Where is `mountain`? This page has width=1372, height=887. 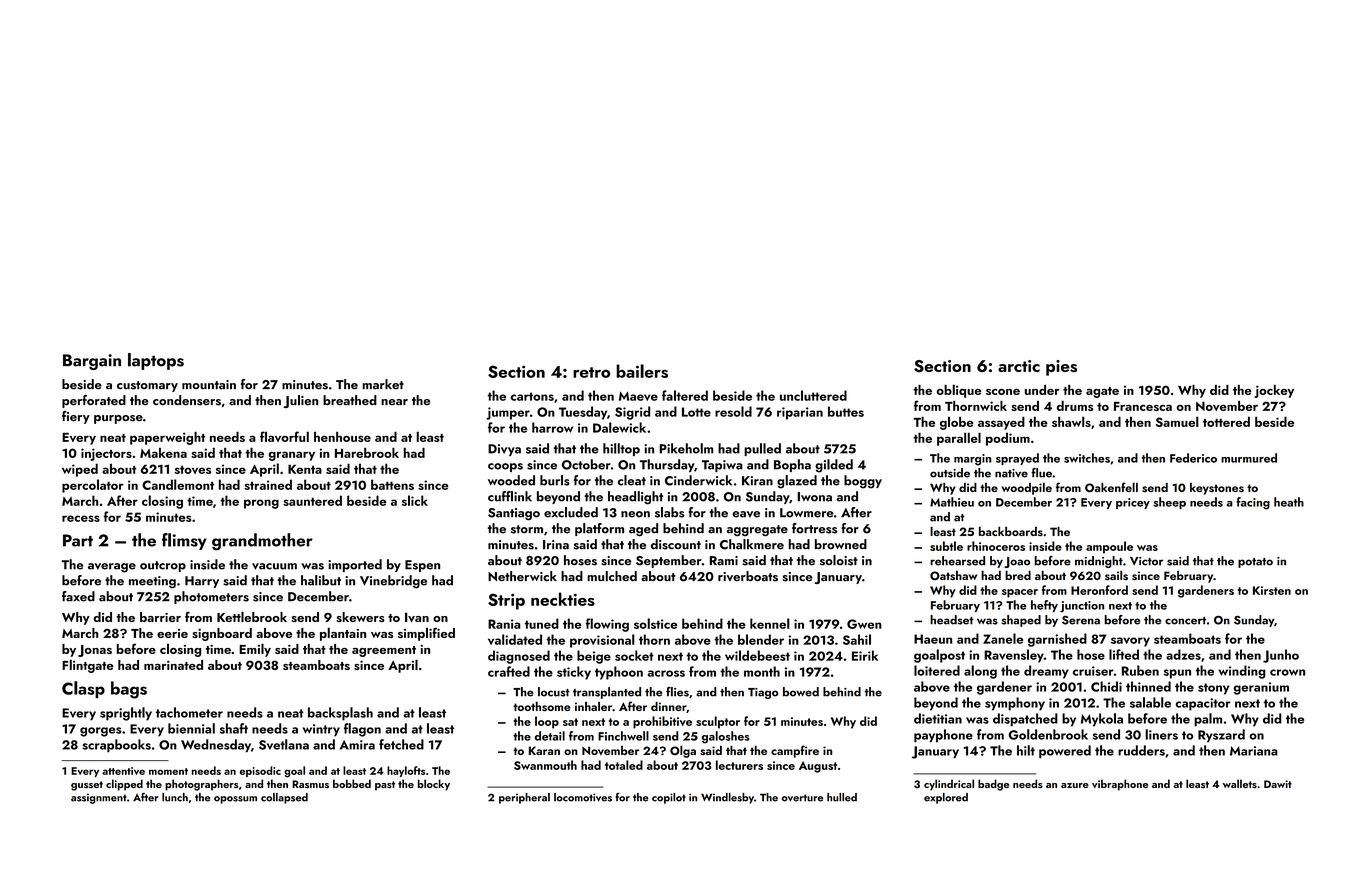
mountain is located at coordinates (209, 385).
